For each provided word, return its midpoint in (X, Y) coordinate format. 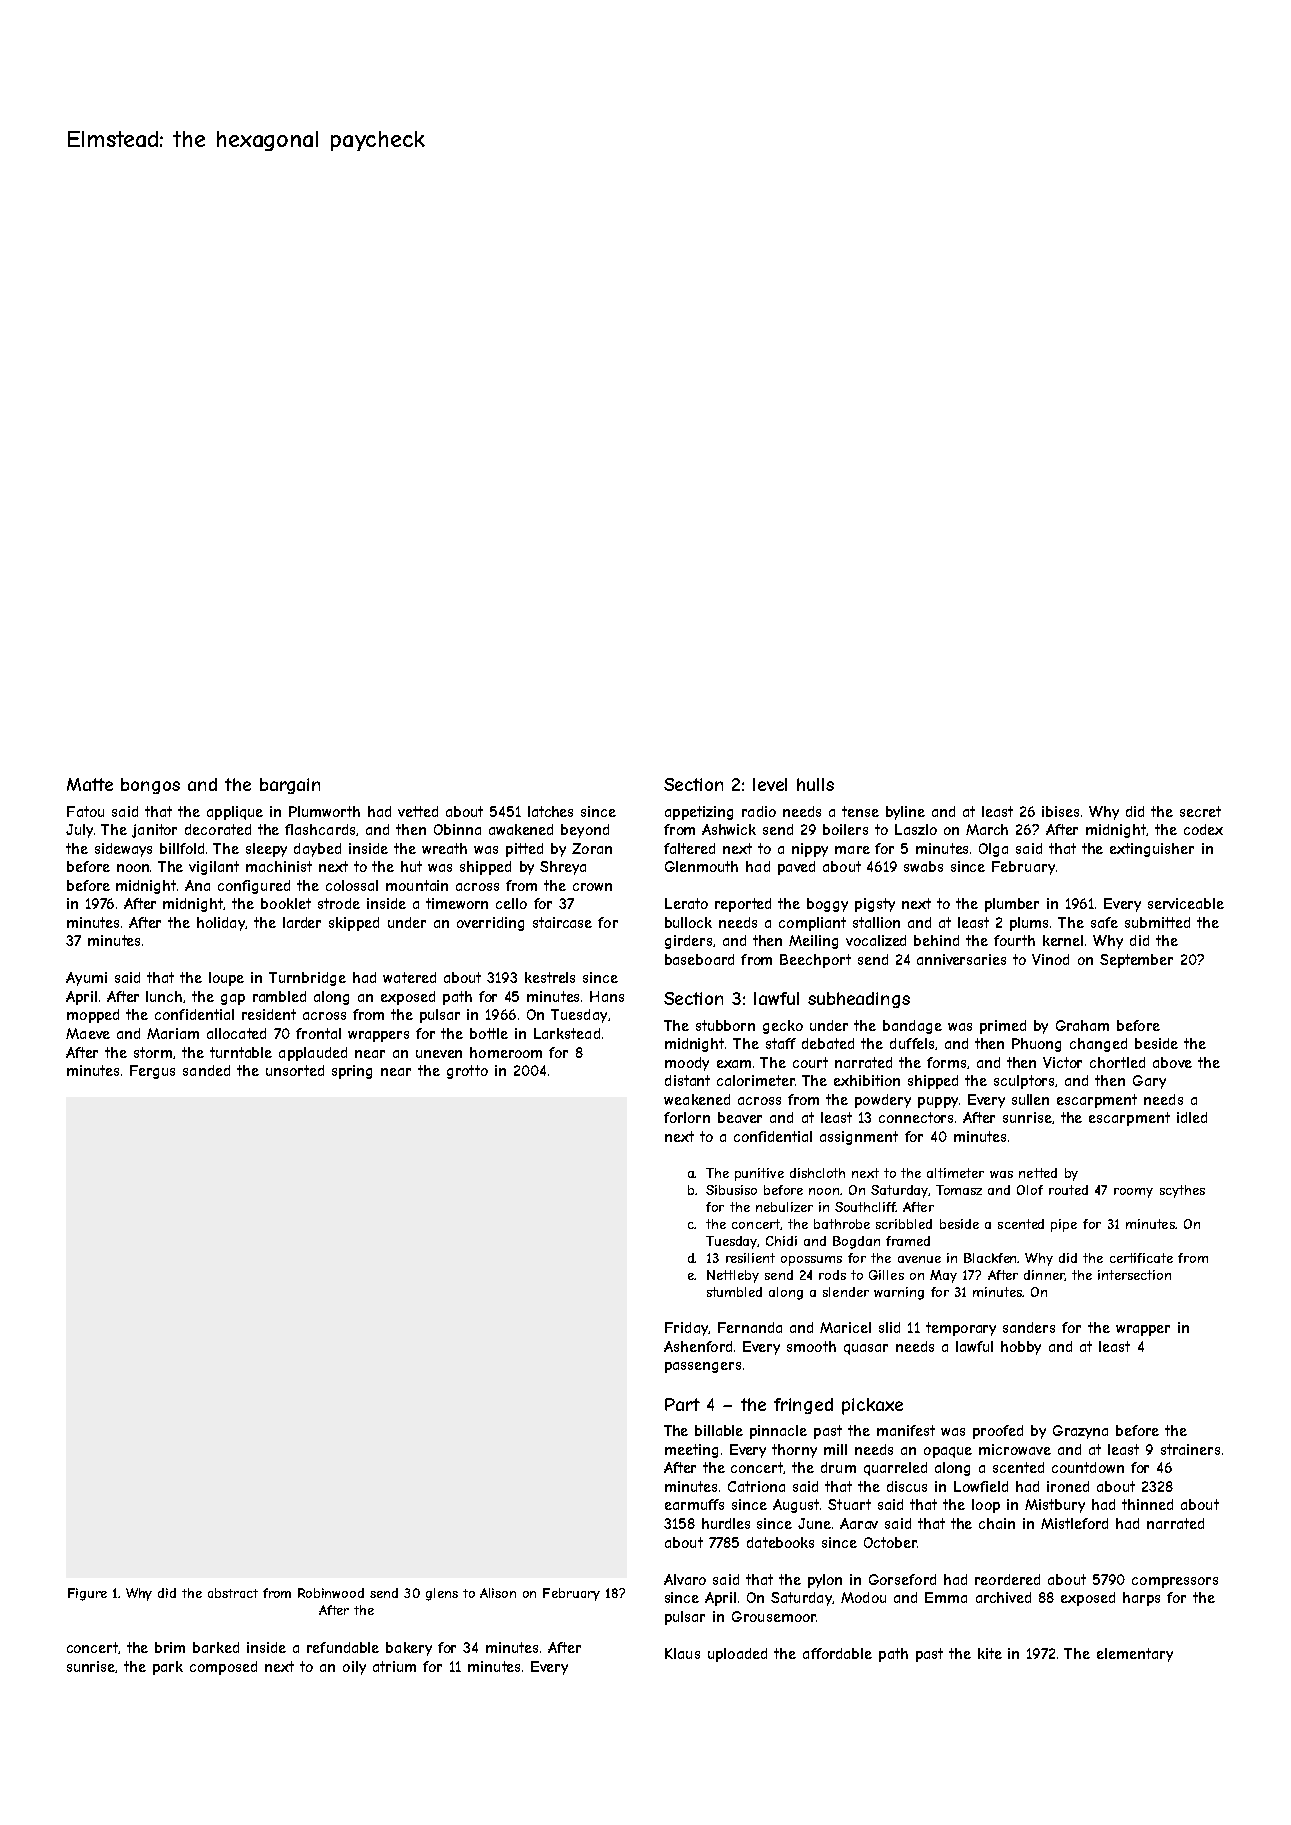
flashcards (320, 829)
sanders (1029, 1327)
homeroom (506, 1052)
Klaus (682, 1653)
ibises (1060, 811)
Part (682, 1404)
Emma (946, 1597)
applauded (313, 1054)
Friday (687, 1329)
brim (170, 1647)
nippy (810, 850)
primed (1003, 1027)
